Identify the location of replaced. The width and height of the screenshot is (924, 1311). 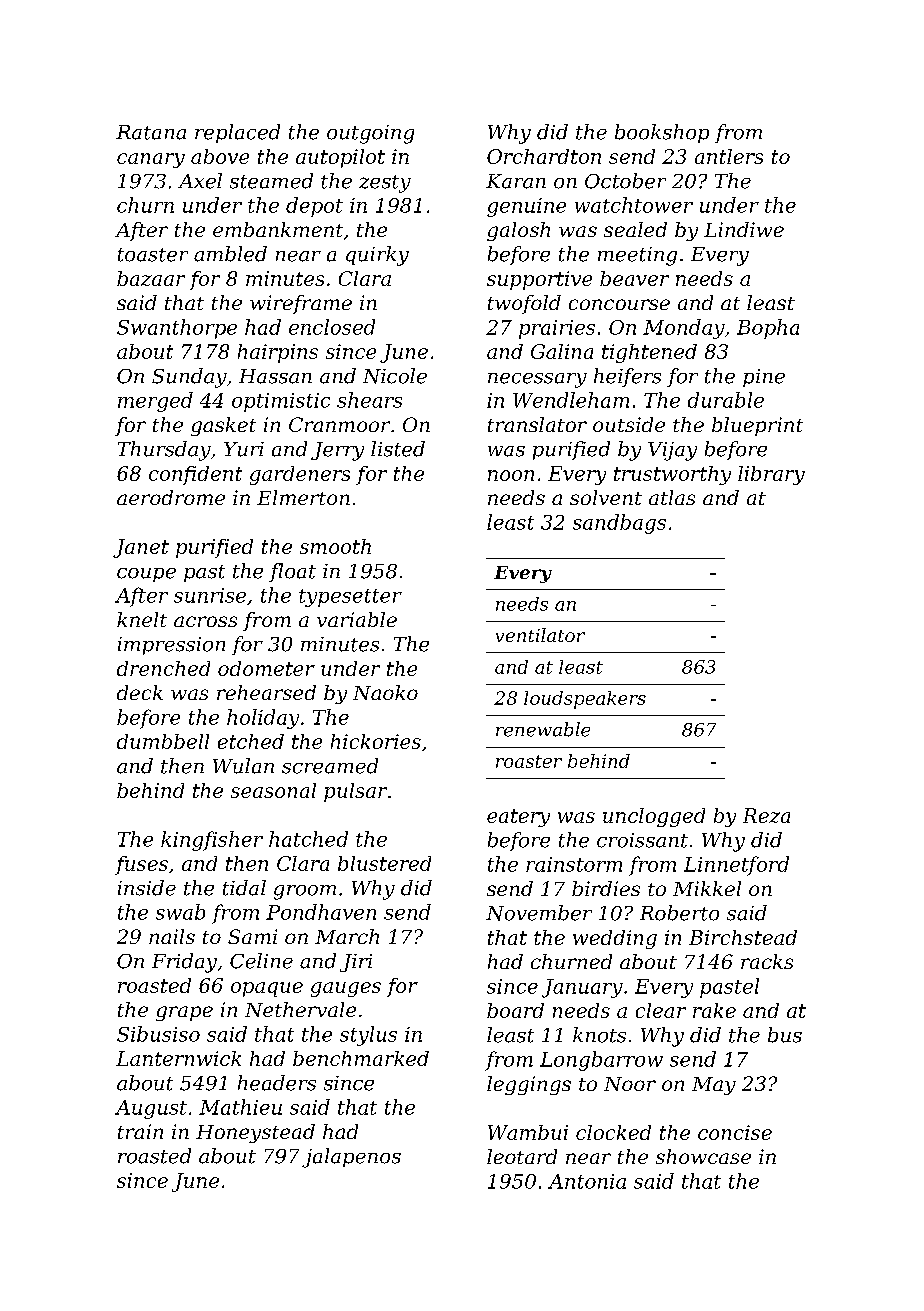
(237, 133).
